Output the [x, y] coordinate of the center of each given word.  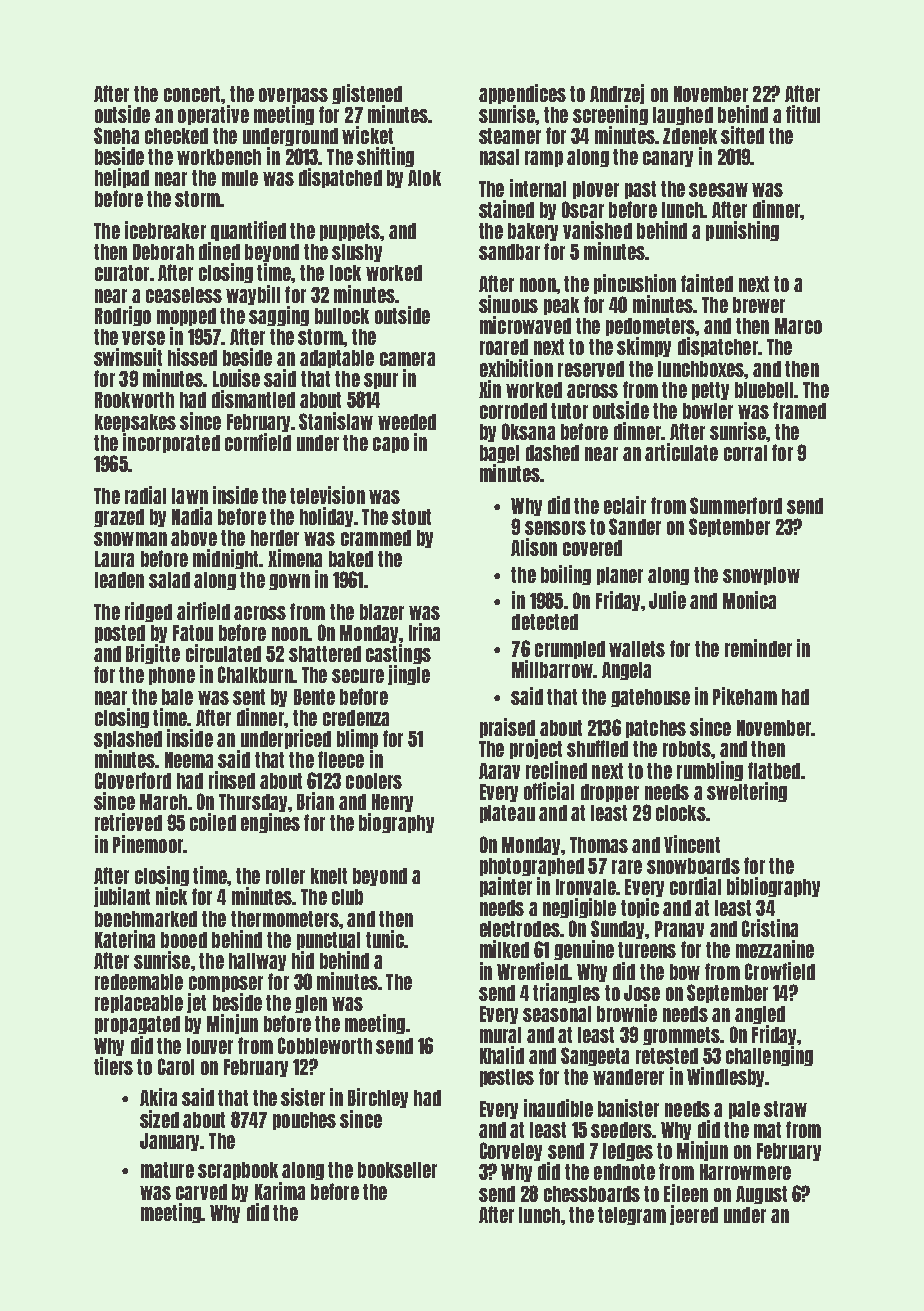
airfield [203, 611]
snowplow [761, 576]
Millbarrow [552, 669]
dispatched [340, 178]
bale [177, 697]
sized [159, 1119]
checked [176, 136]
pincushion [635, 284]
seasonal [557, 1014]
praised [507, 728]
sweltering [747, 792]
